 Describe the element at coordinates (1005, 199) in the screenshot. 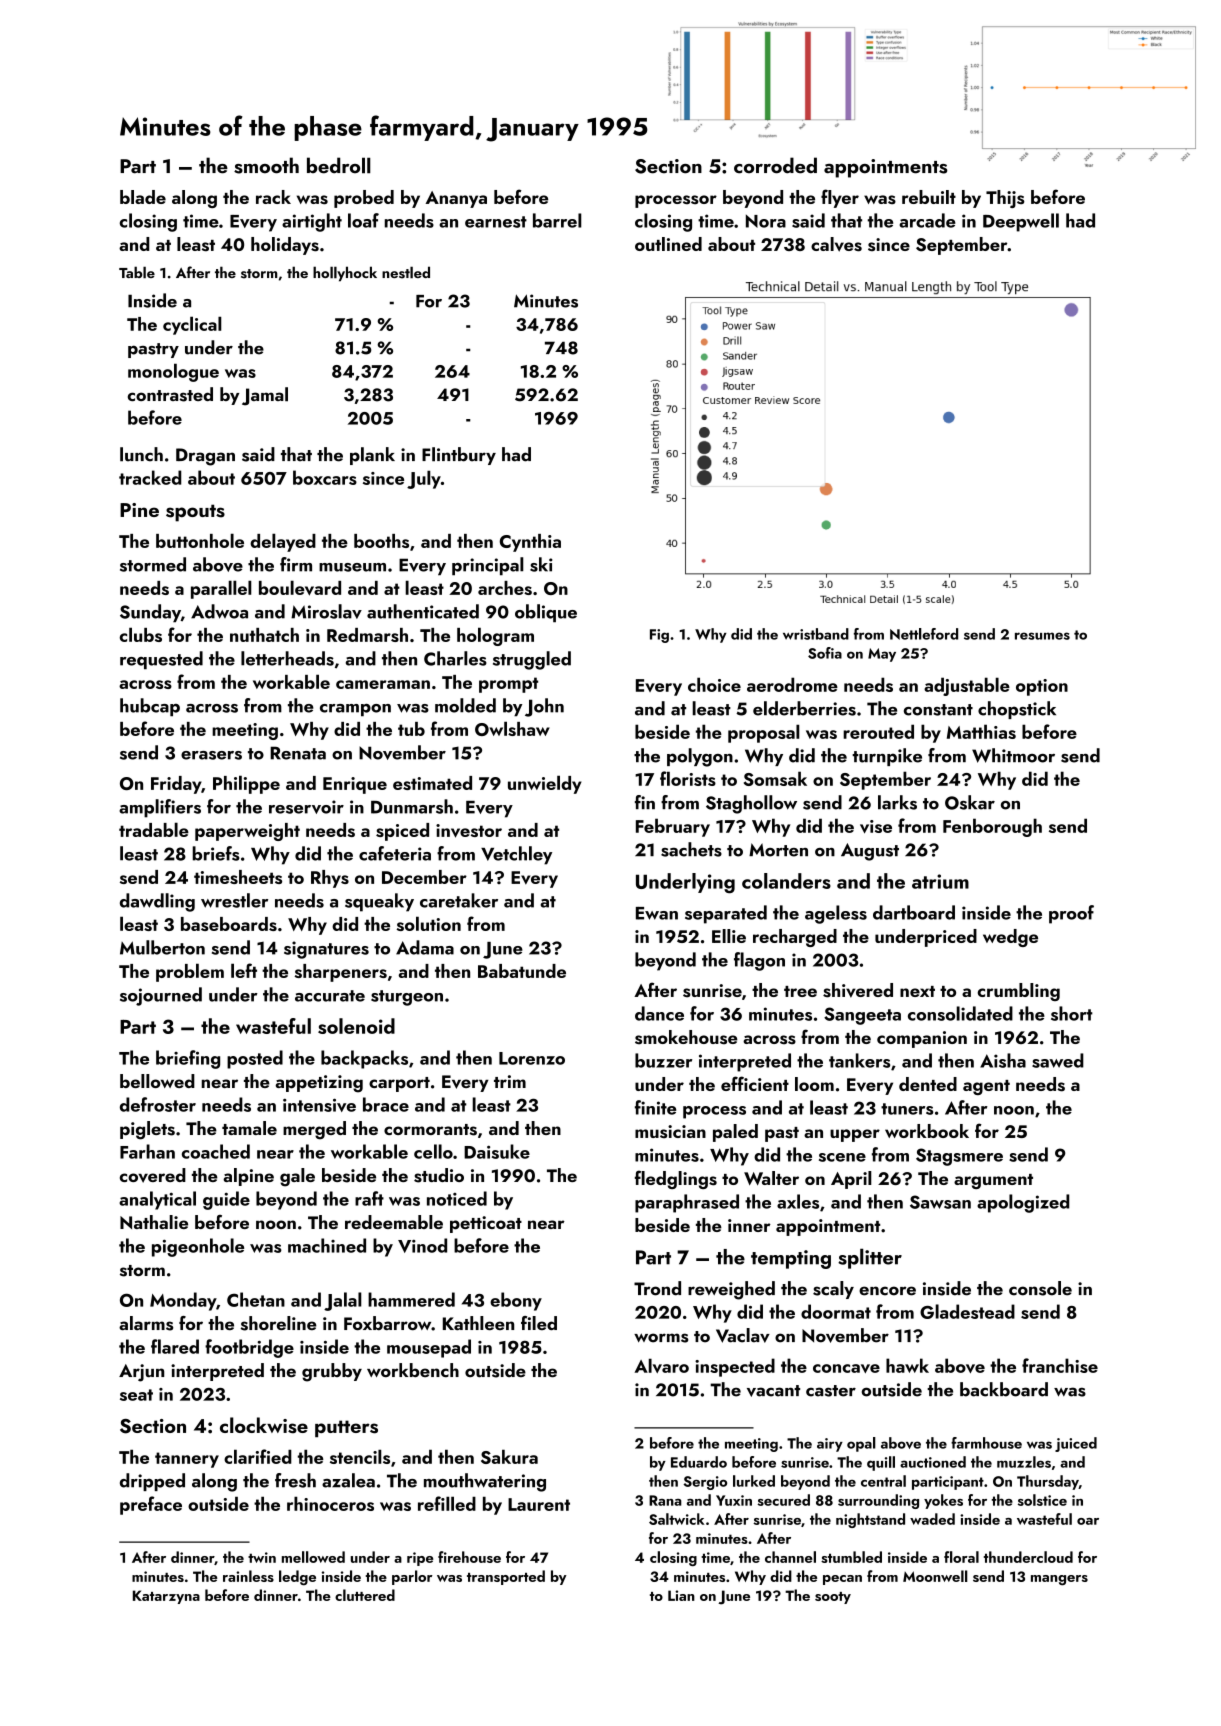

I see `Thijs` at that location.
